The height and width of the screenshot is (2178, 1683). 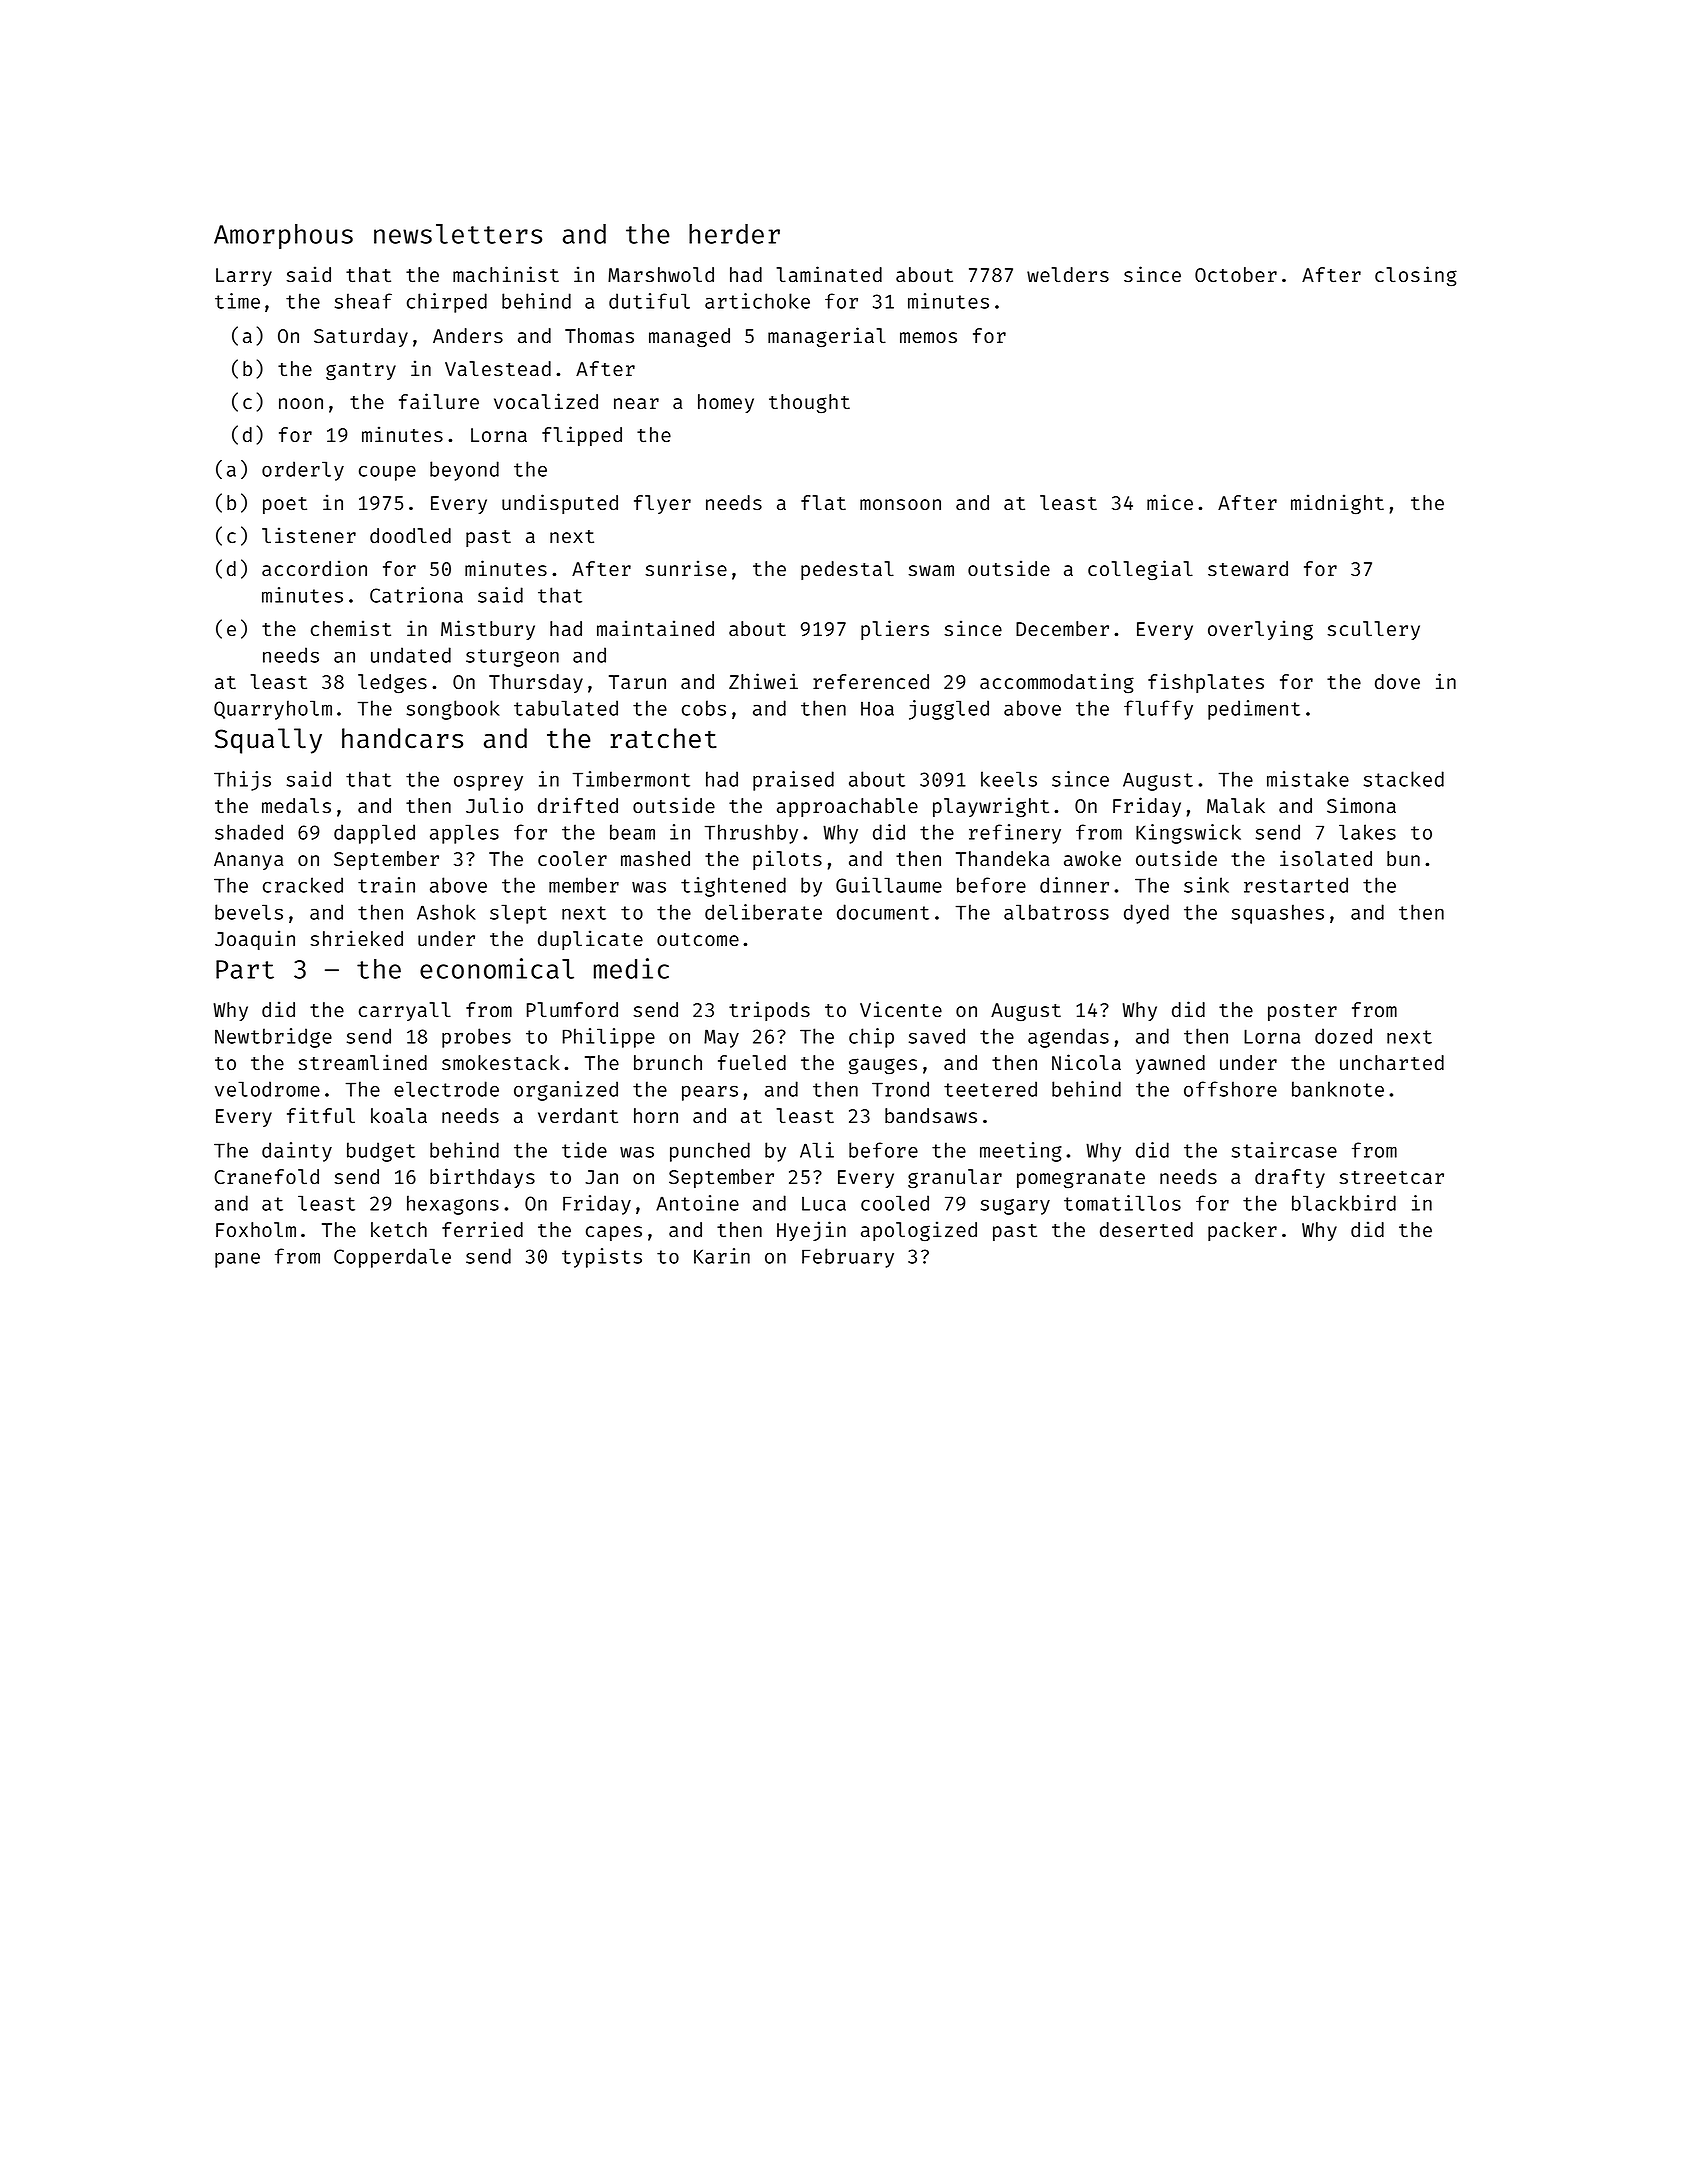 What do you see at coordinates (410, 535) in the screenshot?
I see `doodled` at bounding box center [410, 535].
